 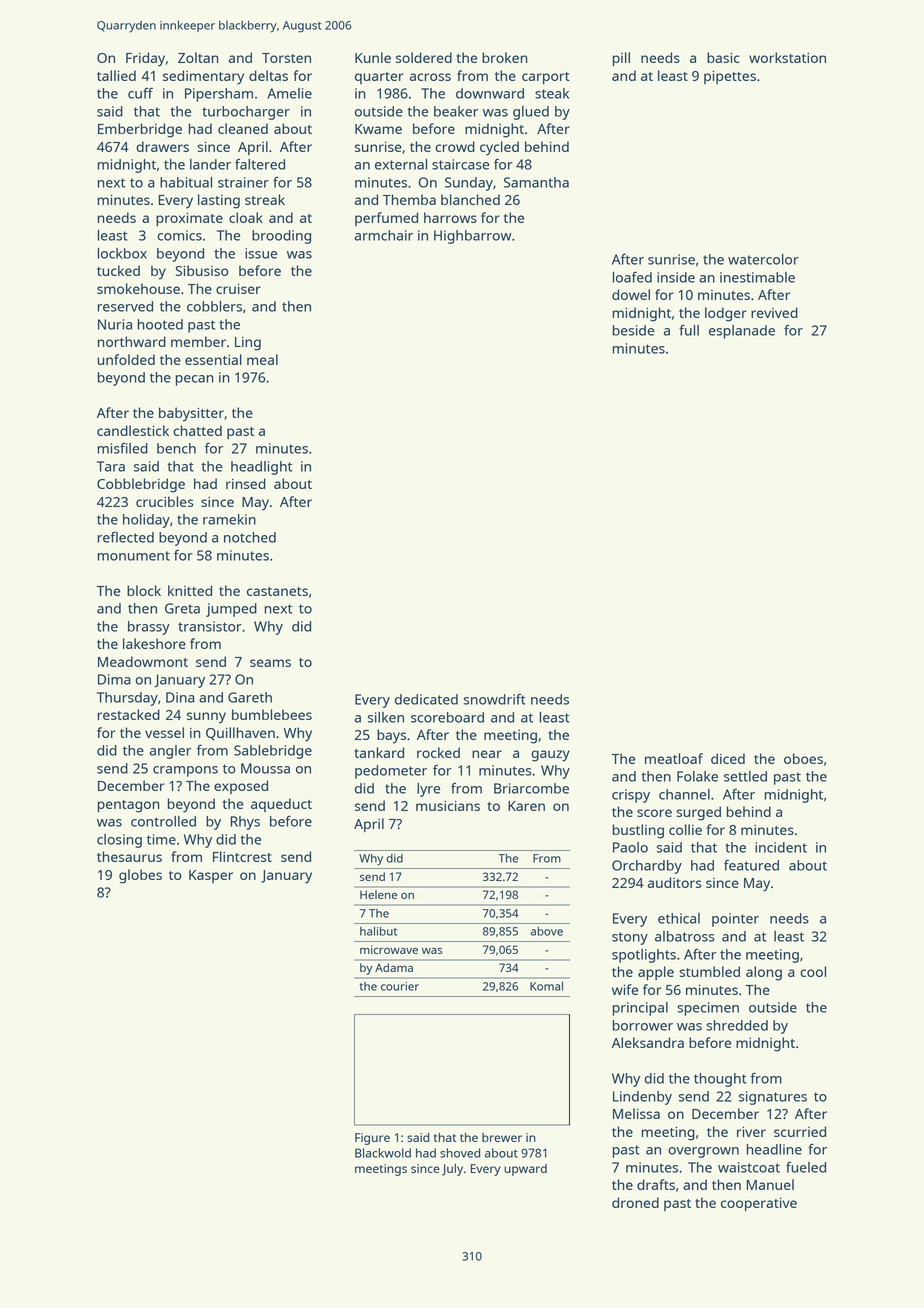 What do you see at coordinates (689, 330) in the image?
I see `full` at bounding box center [689, 330].
